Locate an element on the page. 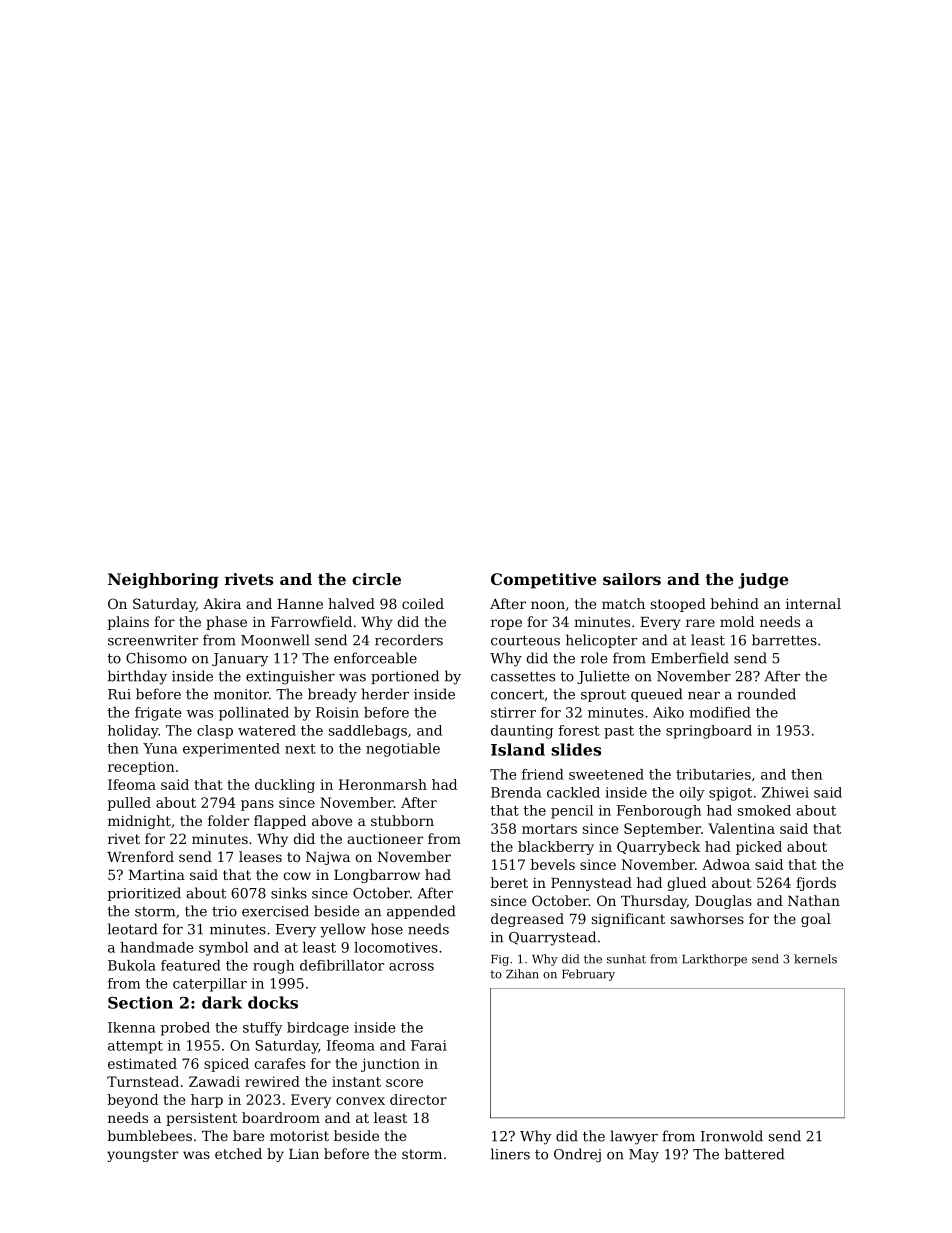  Lian is located at coordinates (304, 1154).
